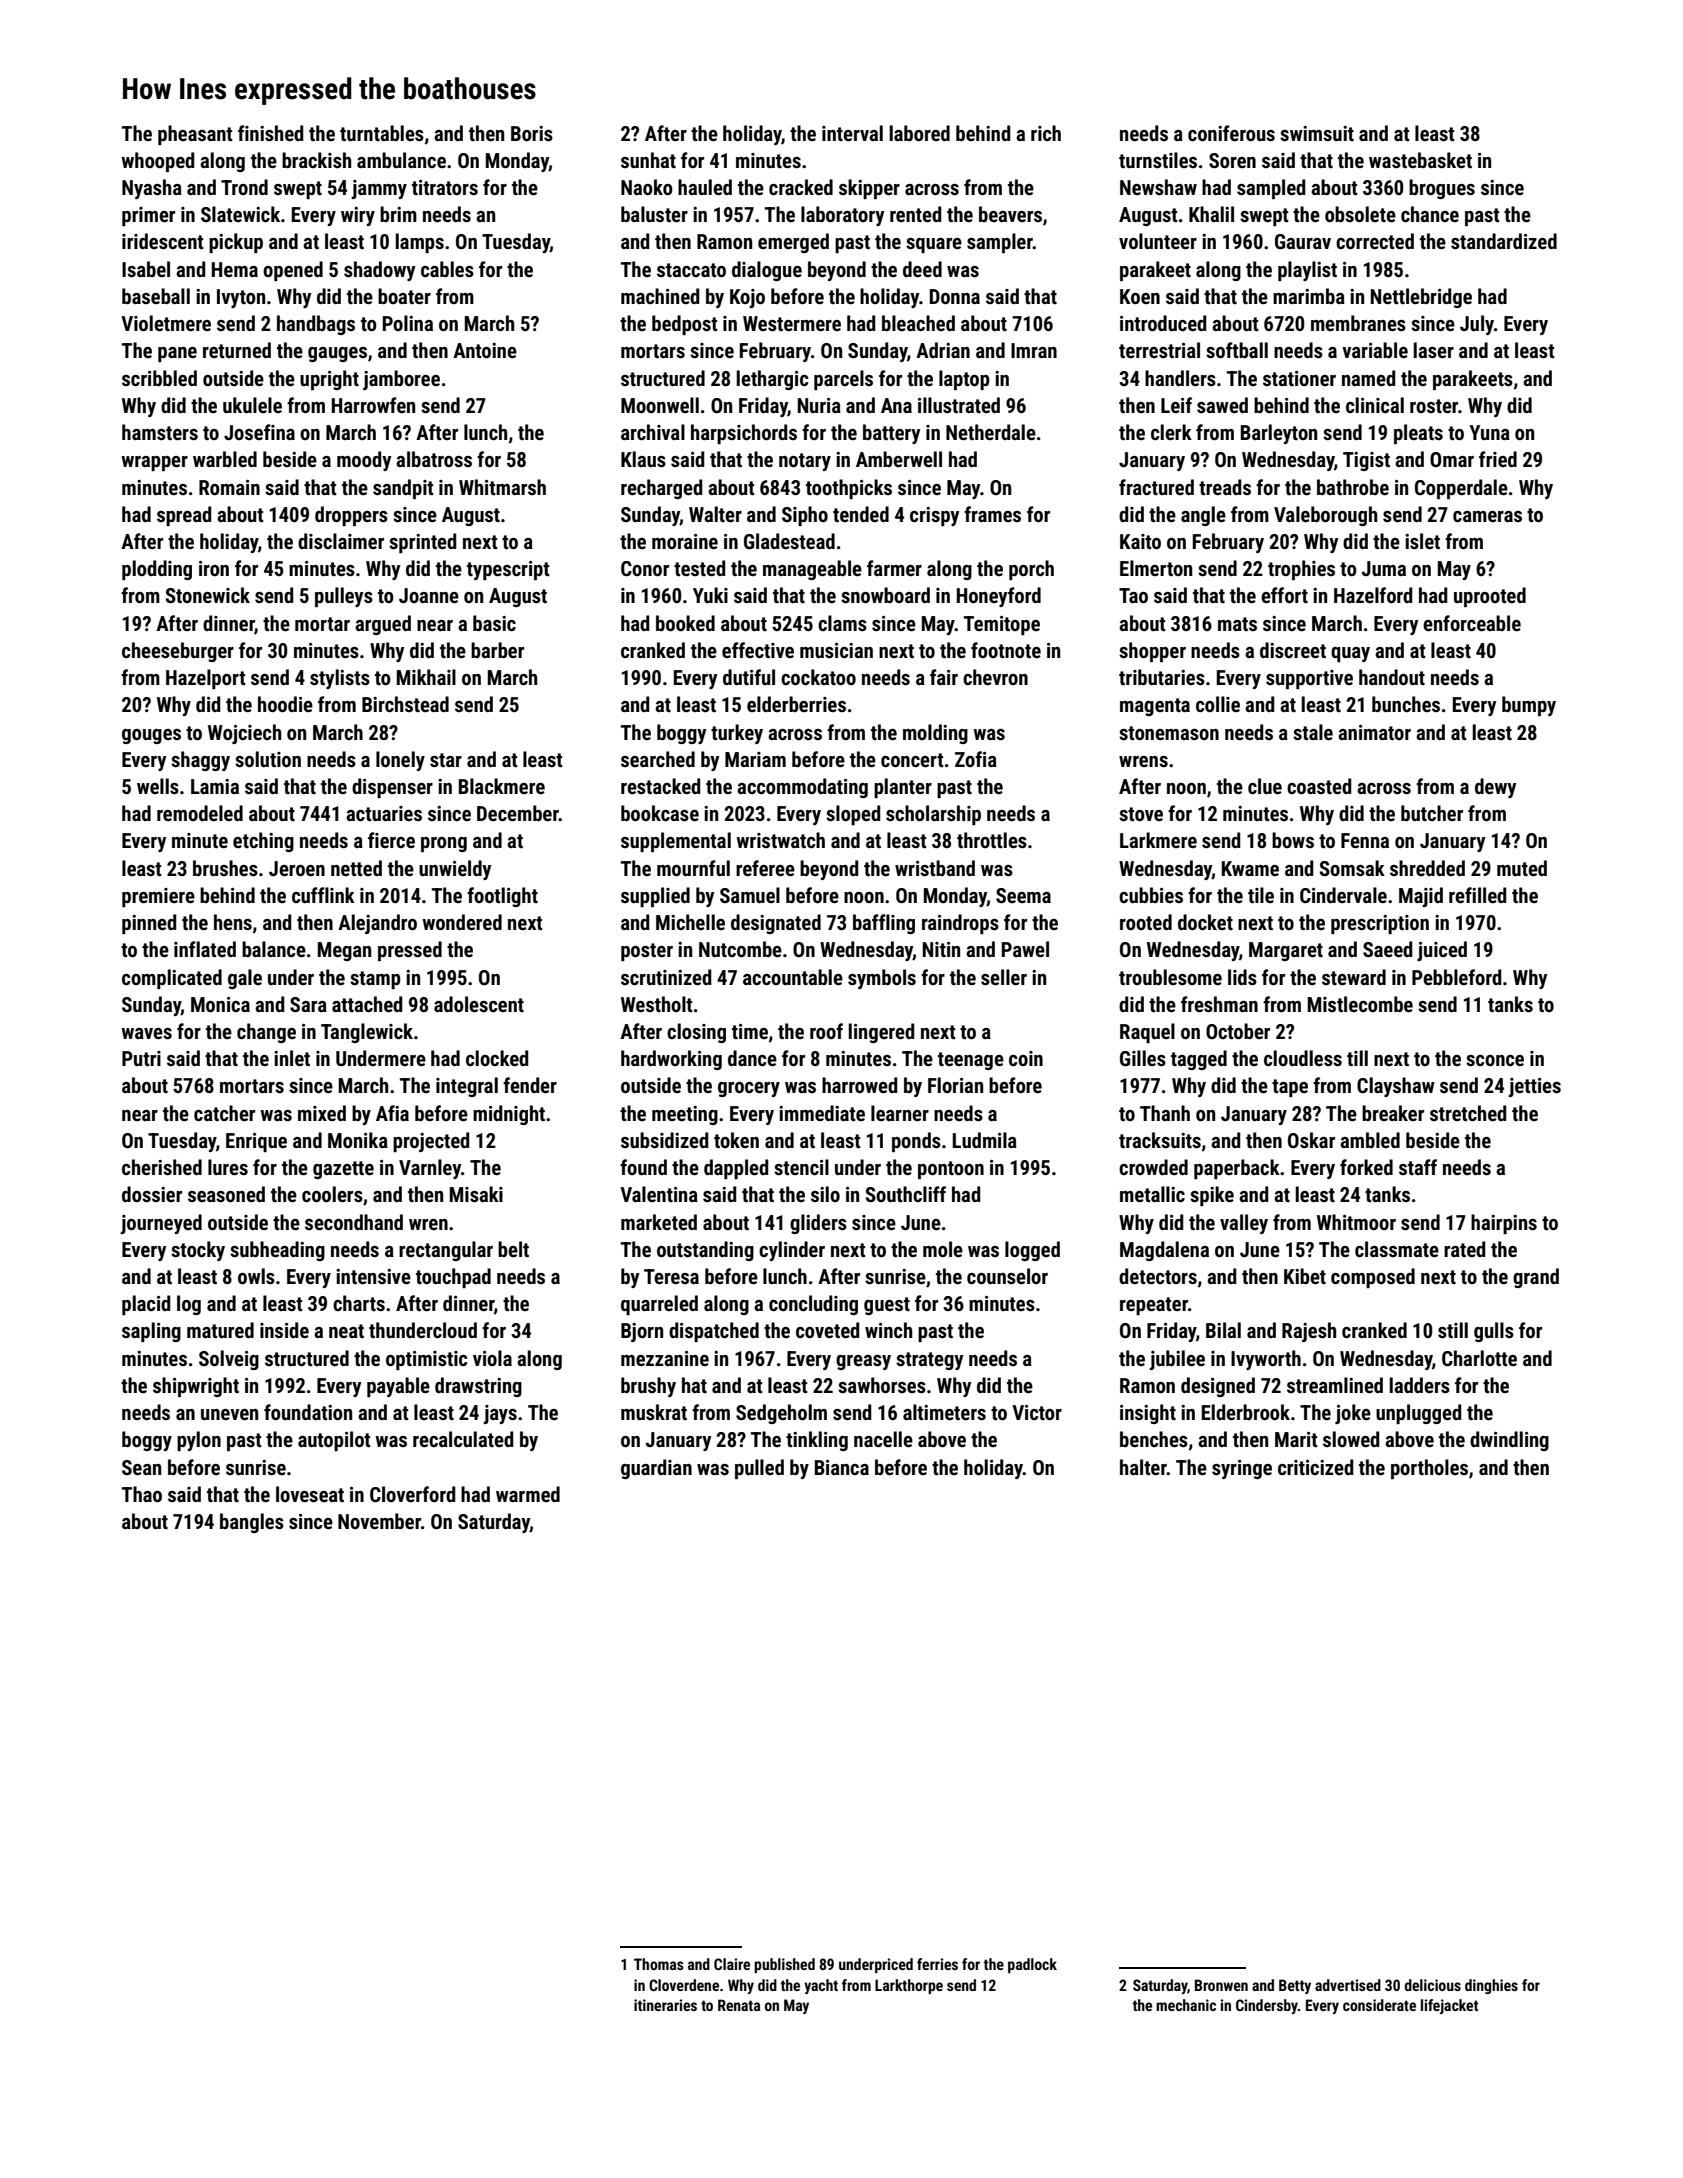 This page has height=2178, width=1683. Describe the element at coordinates (659, 1964) in the page. I see `Thomas` at that location.
